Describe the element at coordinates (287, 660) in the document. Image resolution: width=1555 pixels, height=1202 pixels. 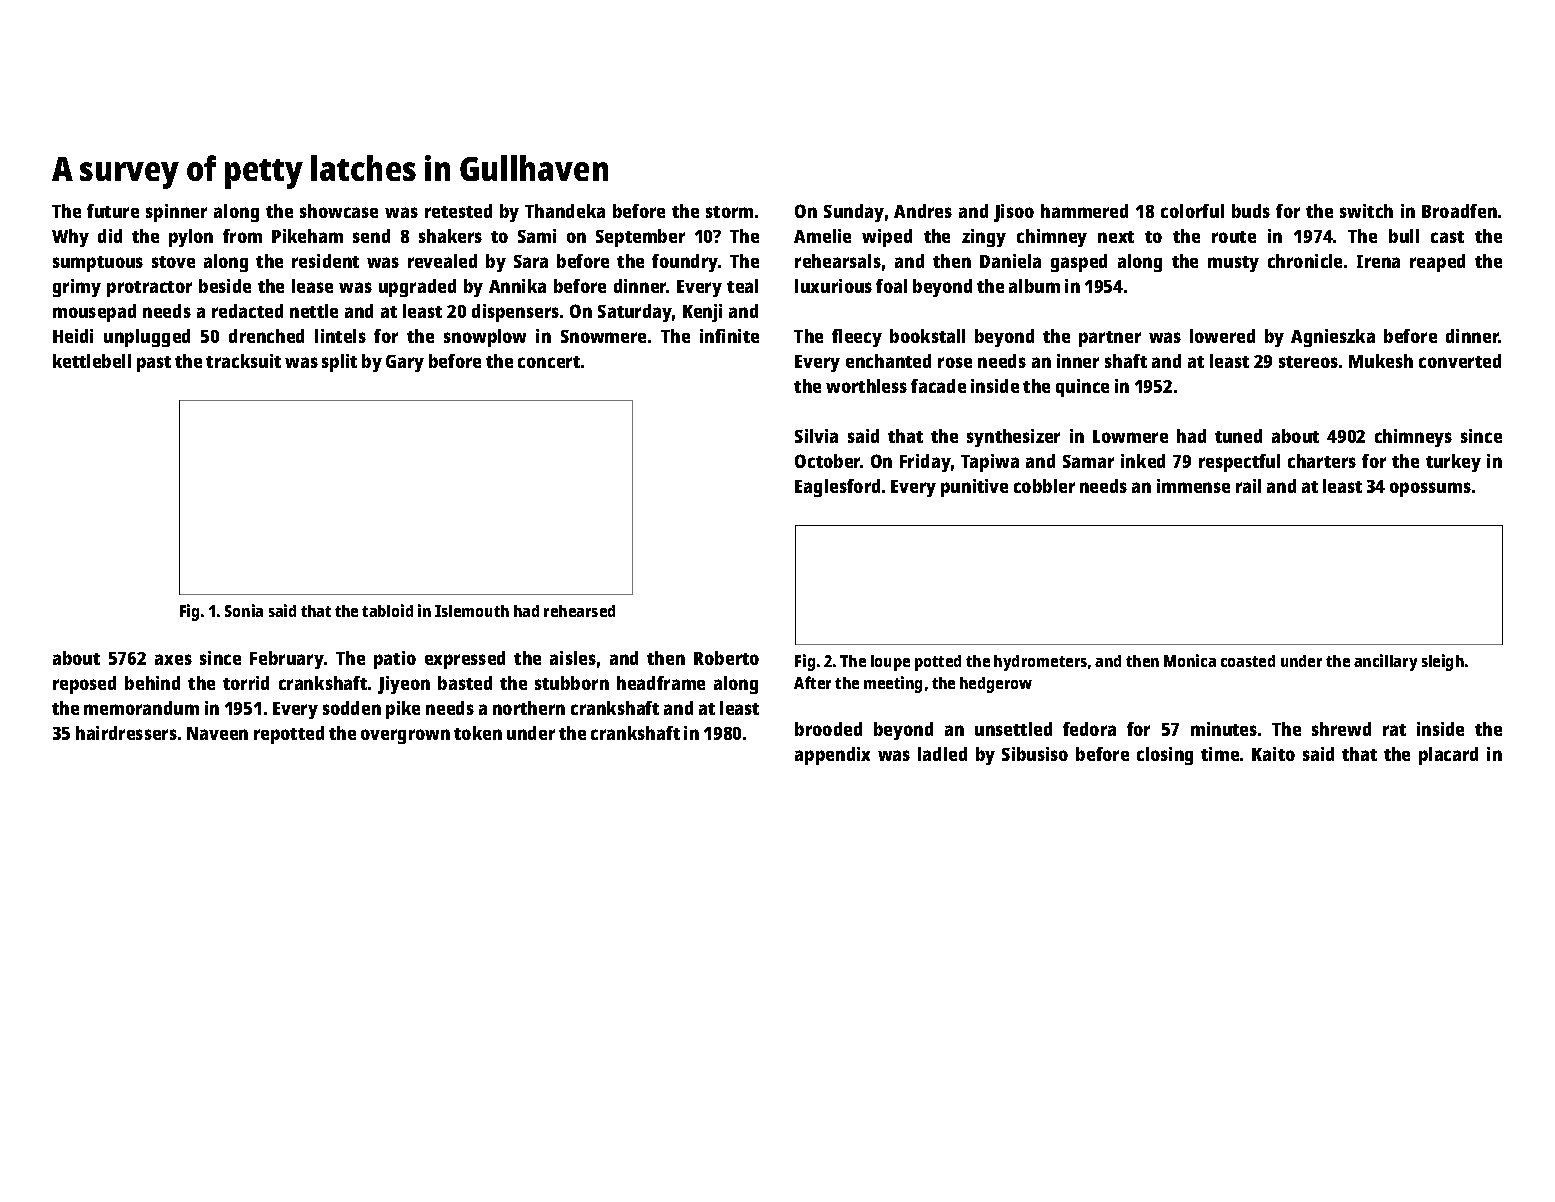
I see `February` at that location.
